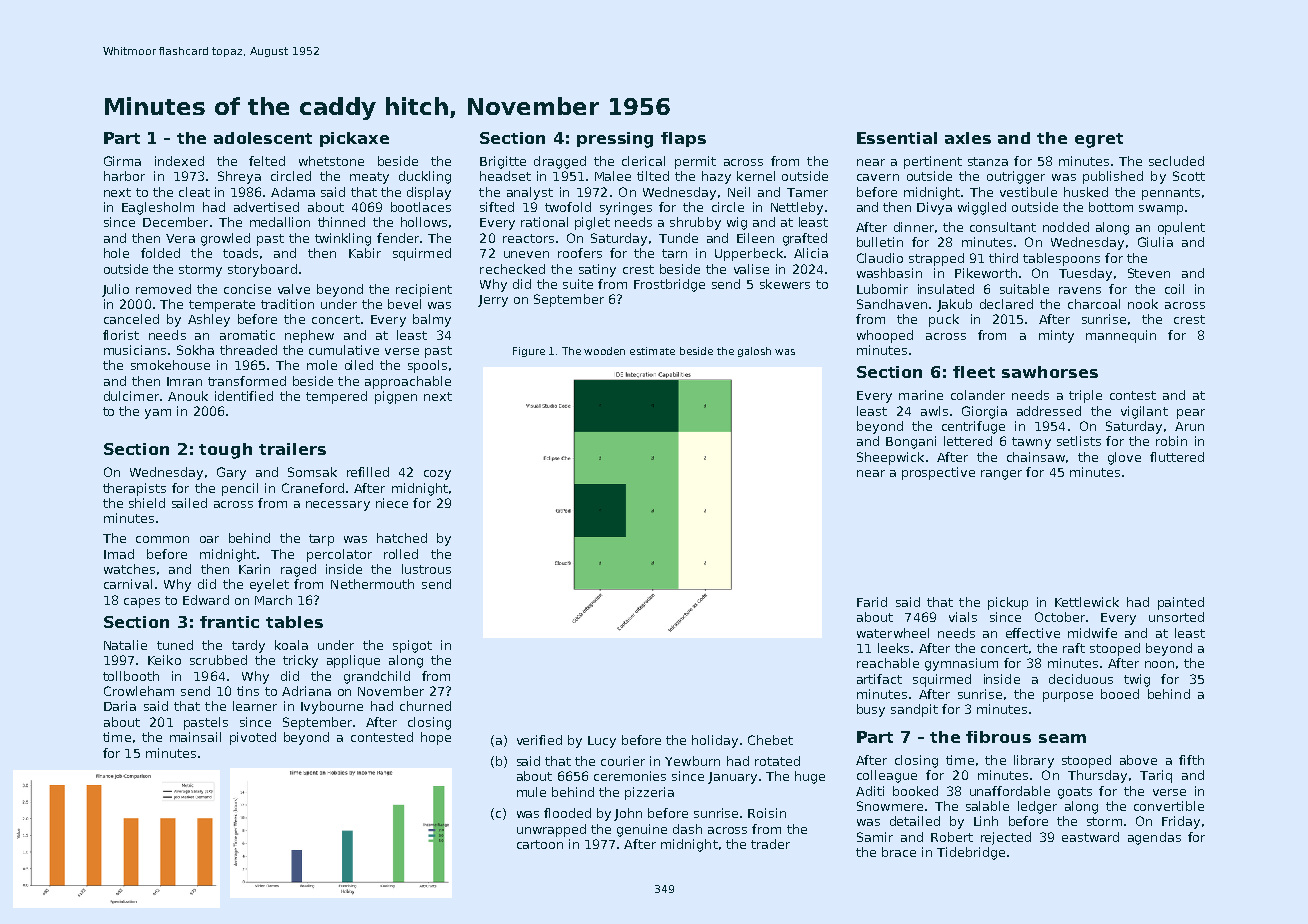  I want to click on Nethermouth, so click(372, 584).
